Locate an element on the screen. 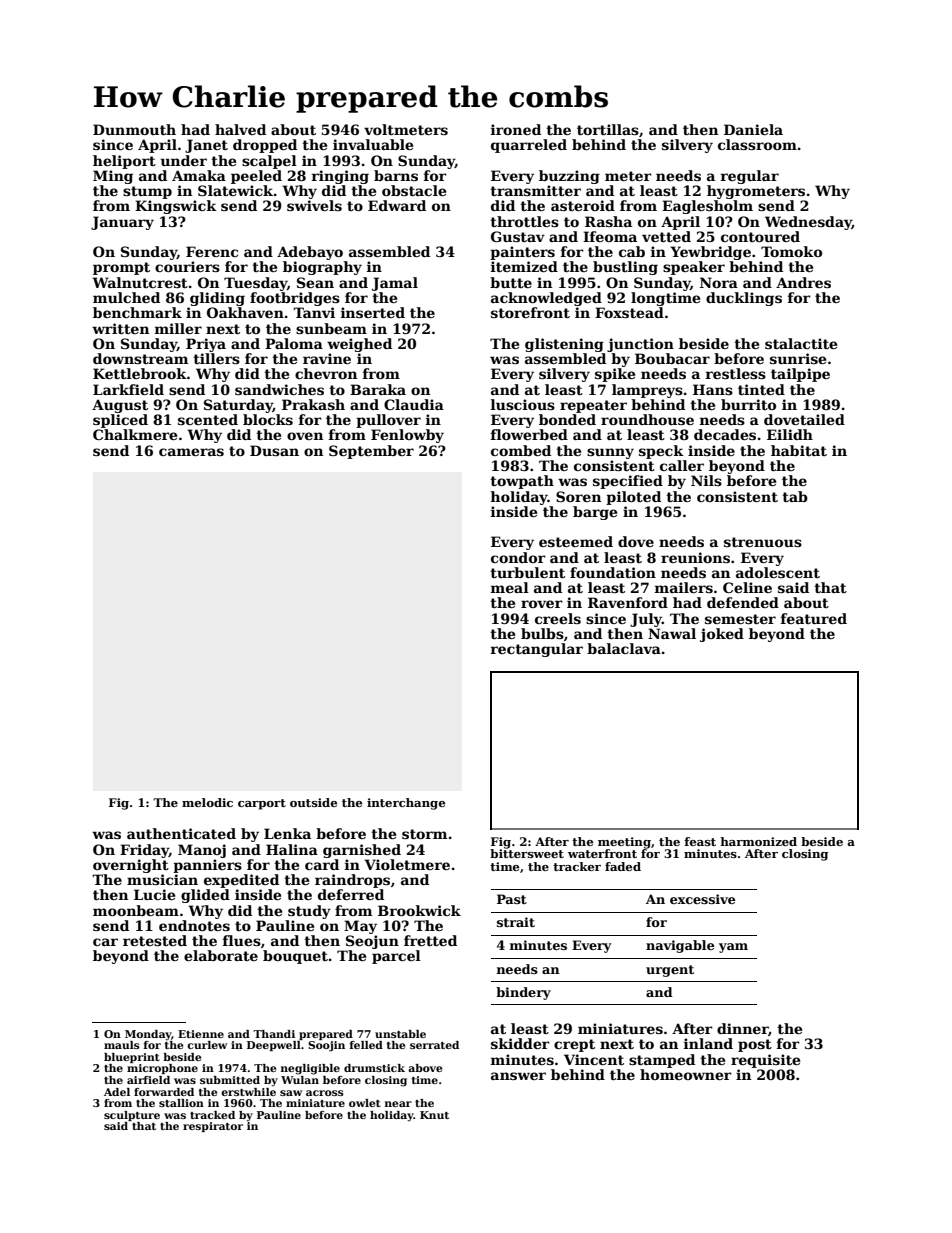 This screenshot has height=1233, width=952. spliced is located at coordinates (120, 421).
